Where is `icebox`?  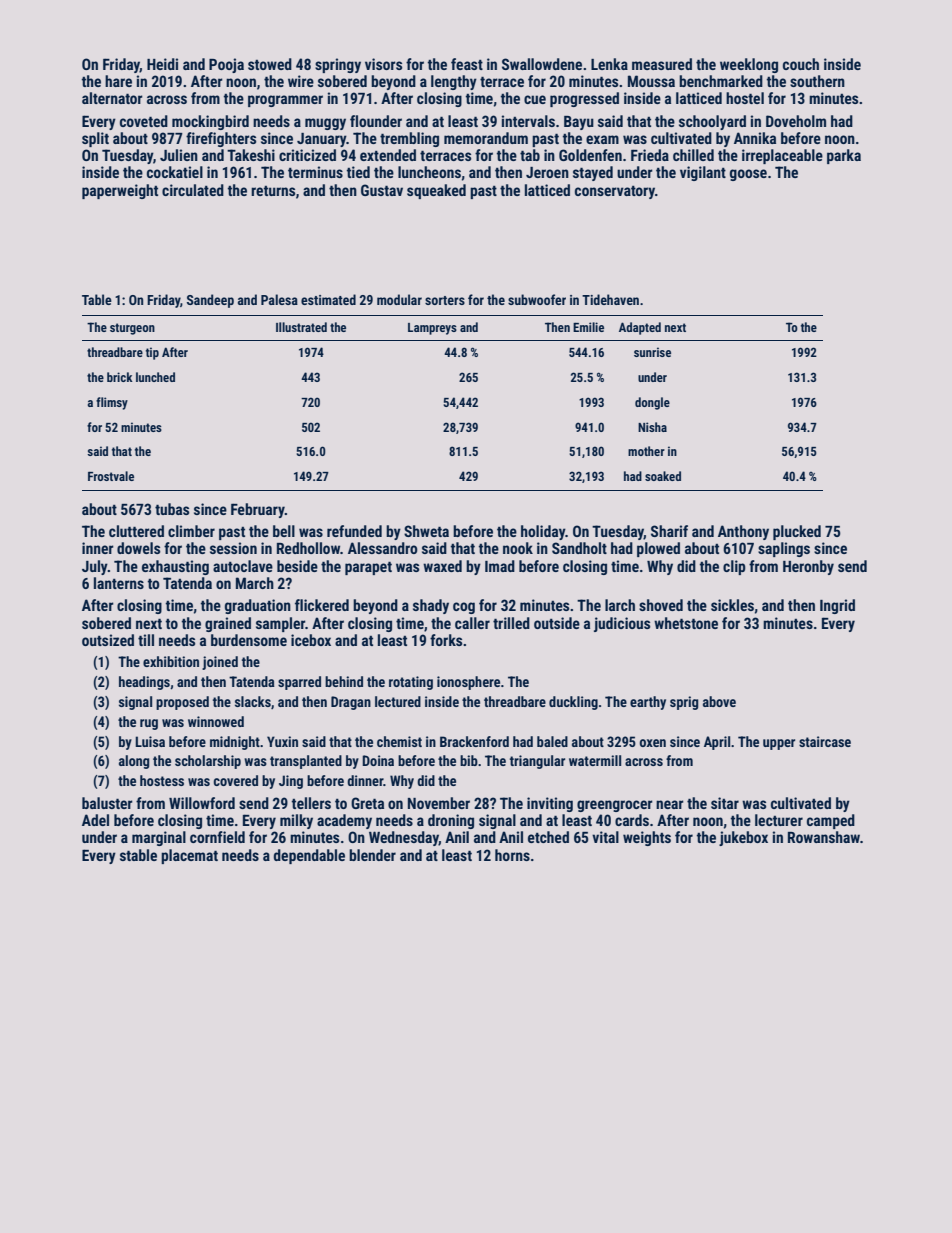 icebox is located at coordinates (311, 640).
